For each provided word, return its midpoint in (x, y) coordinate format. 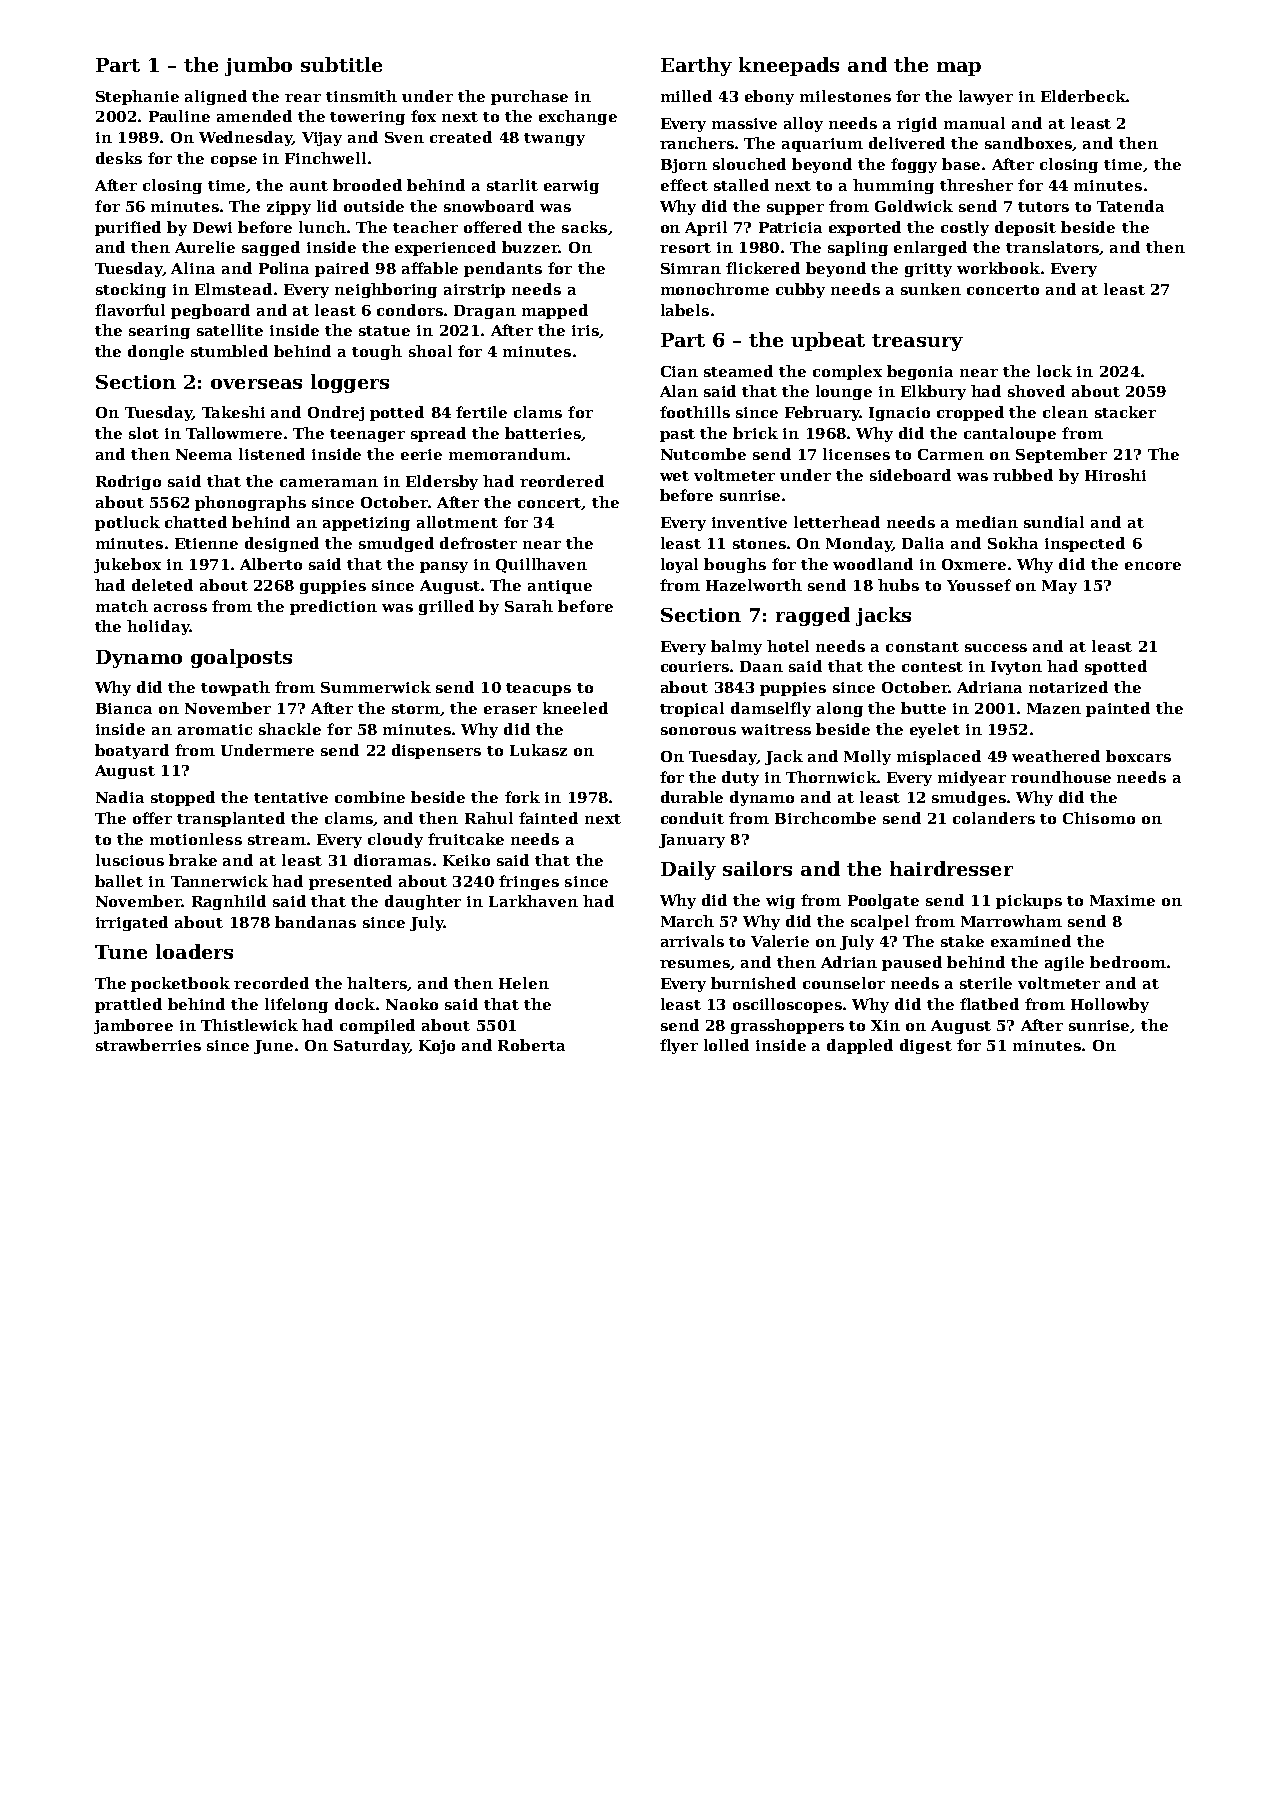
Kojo (437, 1047)
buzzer (530, 247)
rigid (917, 124)
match (122, 606)
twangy (554, 139)
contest (932, 667)
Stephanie (137, 97)
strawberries (148, 1045)
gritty (928, 270)
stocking (131, 290)
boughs (735, 565)
